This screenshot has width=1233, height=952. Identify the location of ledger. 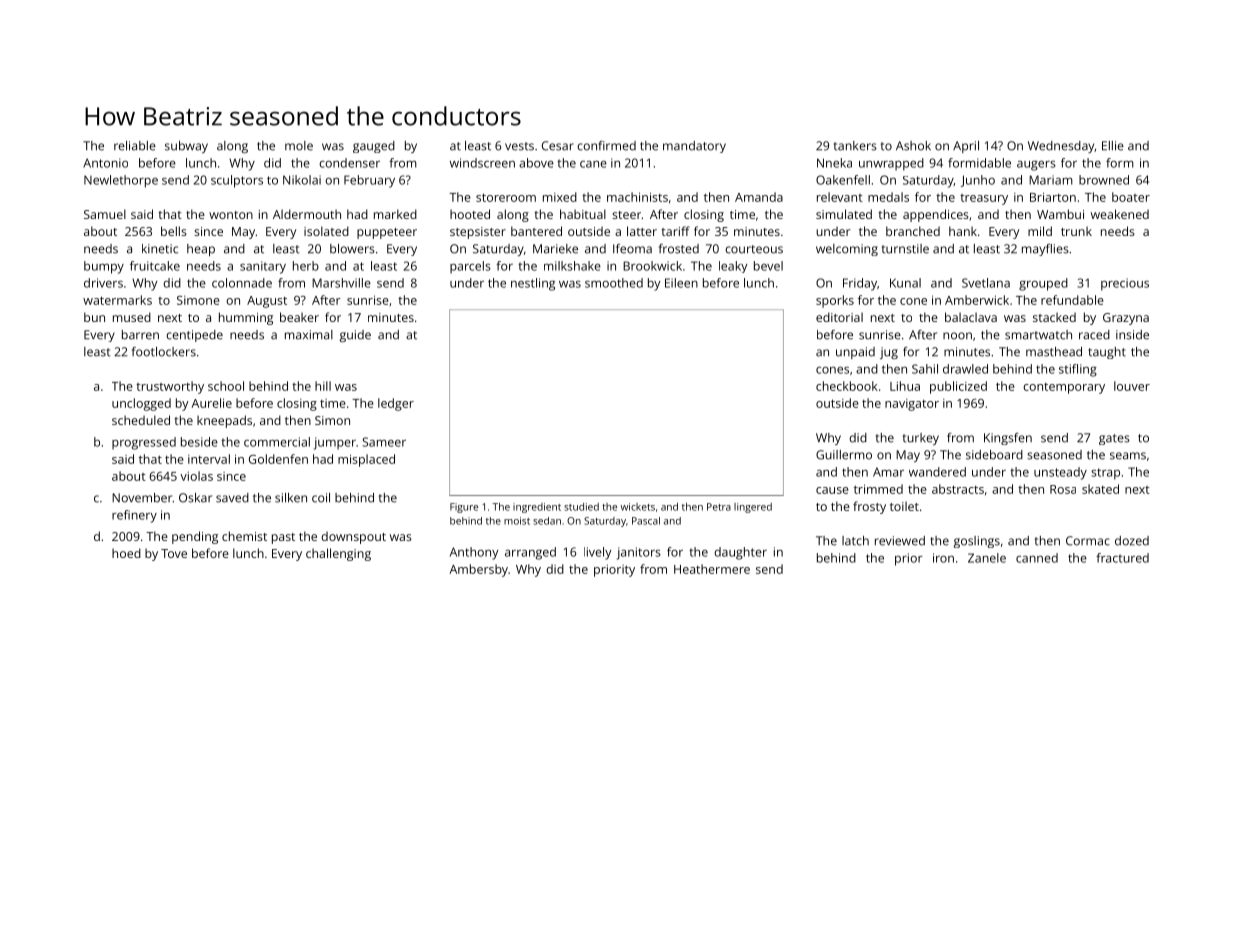
(396, 404).
